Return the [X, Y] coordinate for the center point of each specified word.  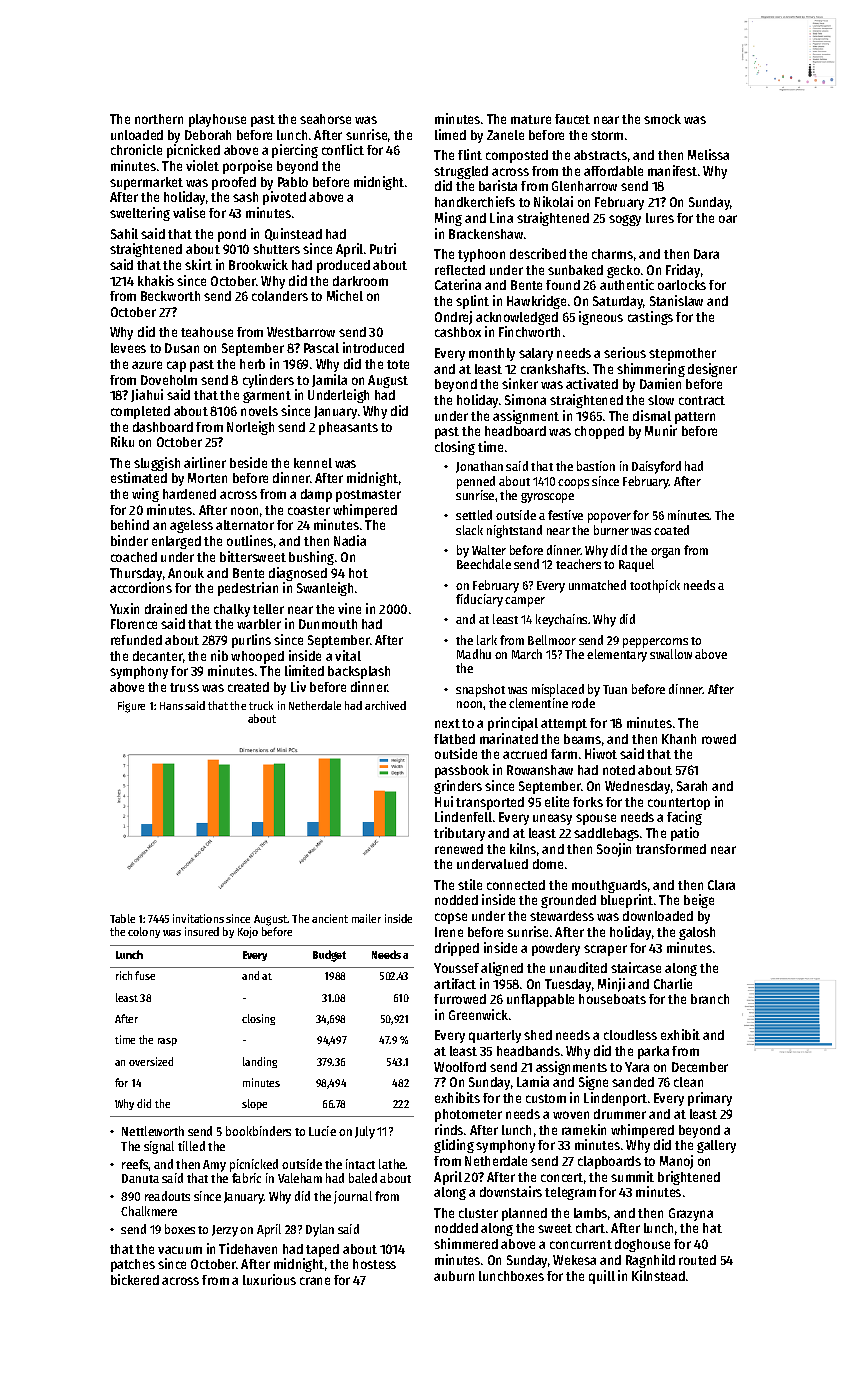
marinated [509, 738]
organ [665, 553]
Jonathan [479, 467]
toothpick [655, 586]
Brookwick [258, 264]
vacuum [180, 1250]
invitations [198, 918]
